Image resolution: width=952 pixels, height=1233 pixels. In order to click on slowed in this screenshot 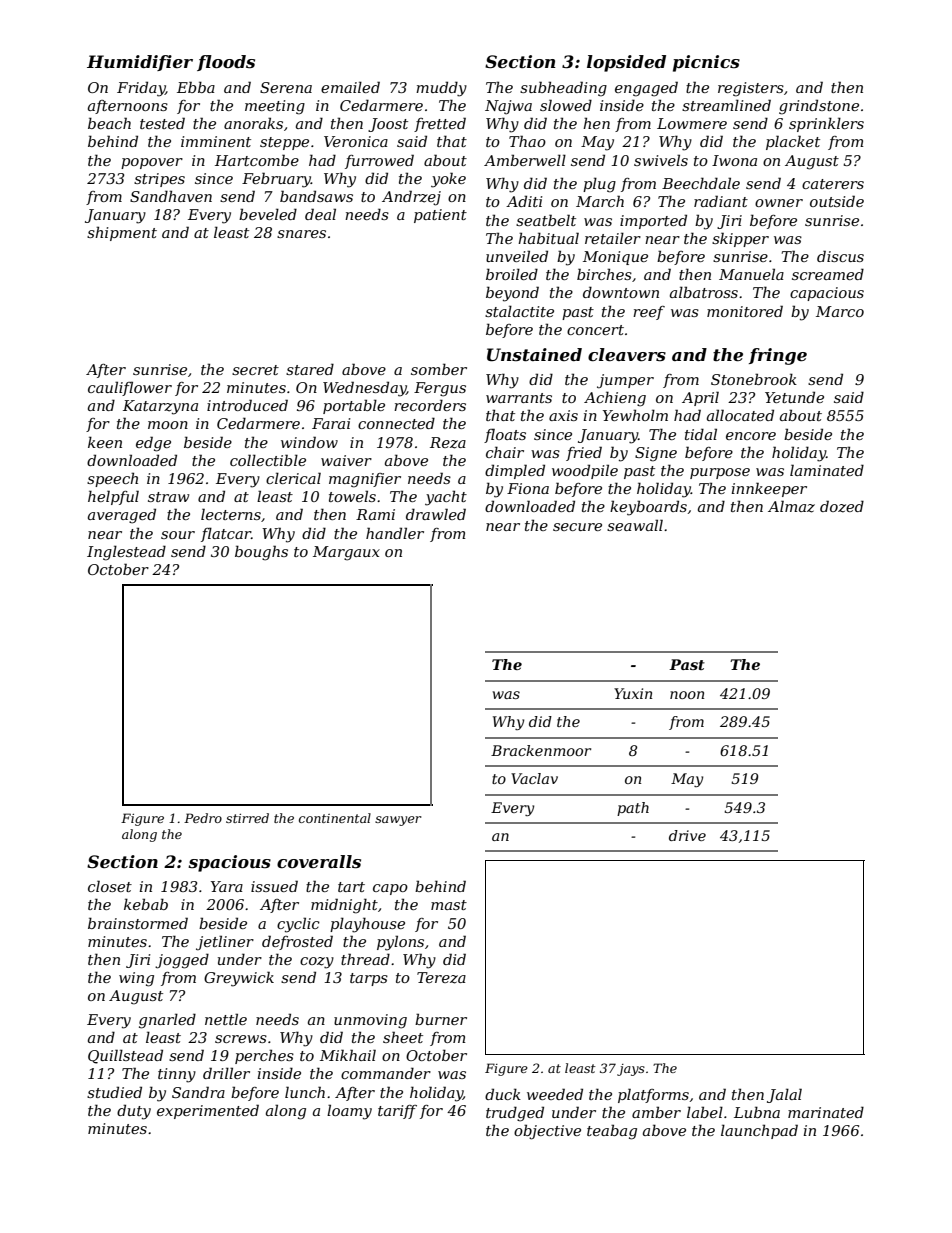, I will do `click(566, 105)`.
